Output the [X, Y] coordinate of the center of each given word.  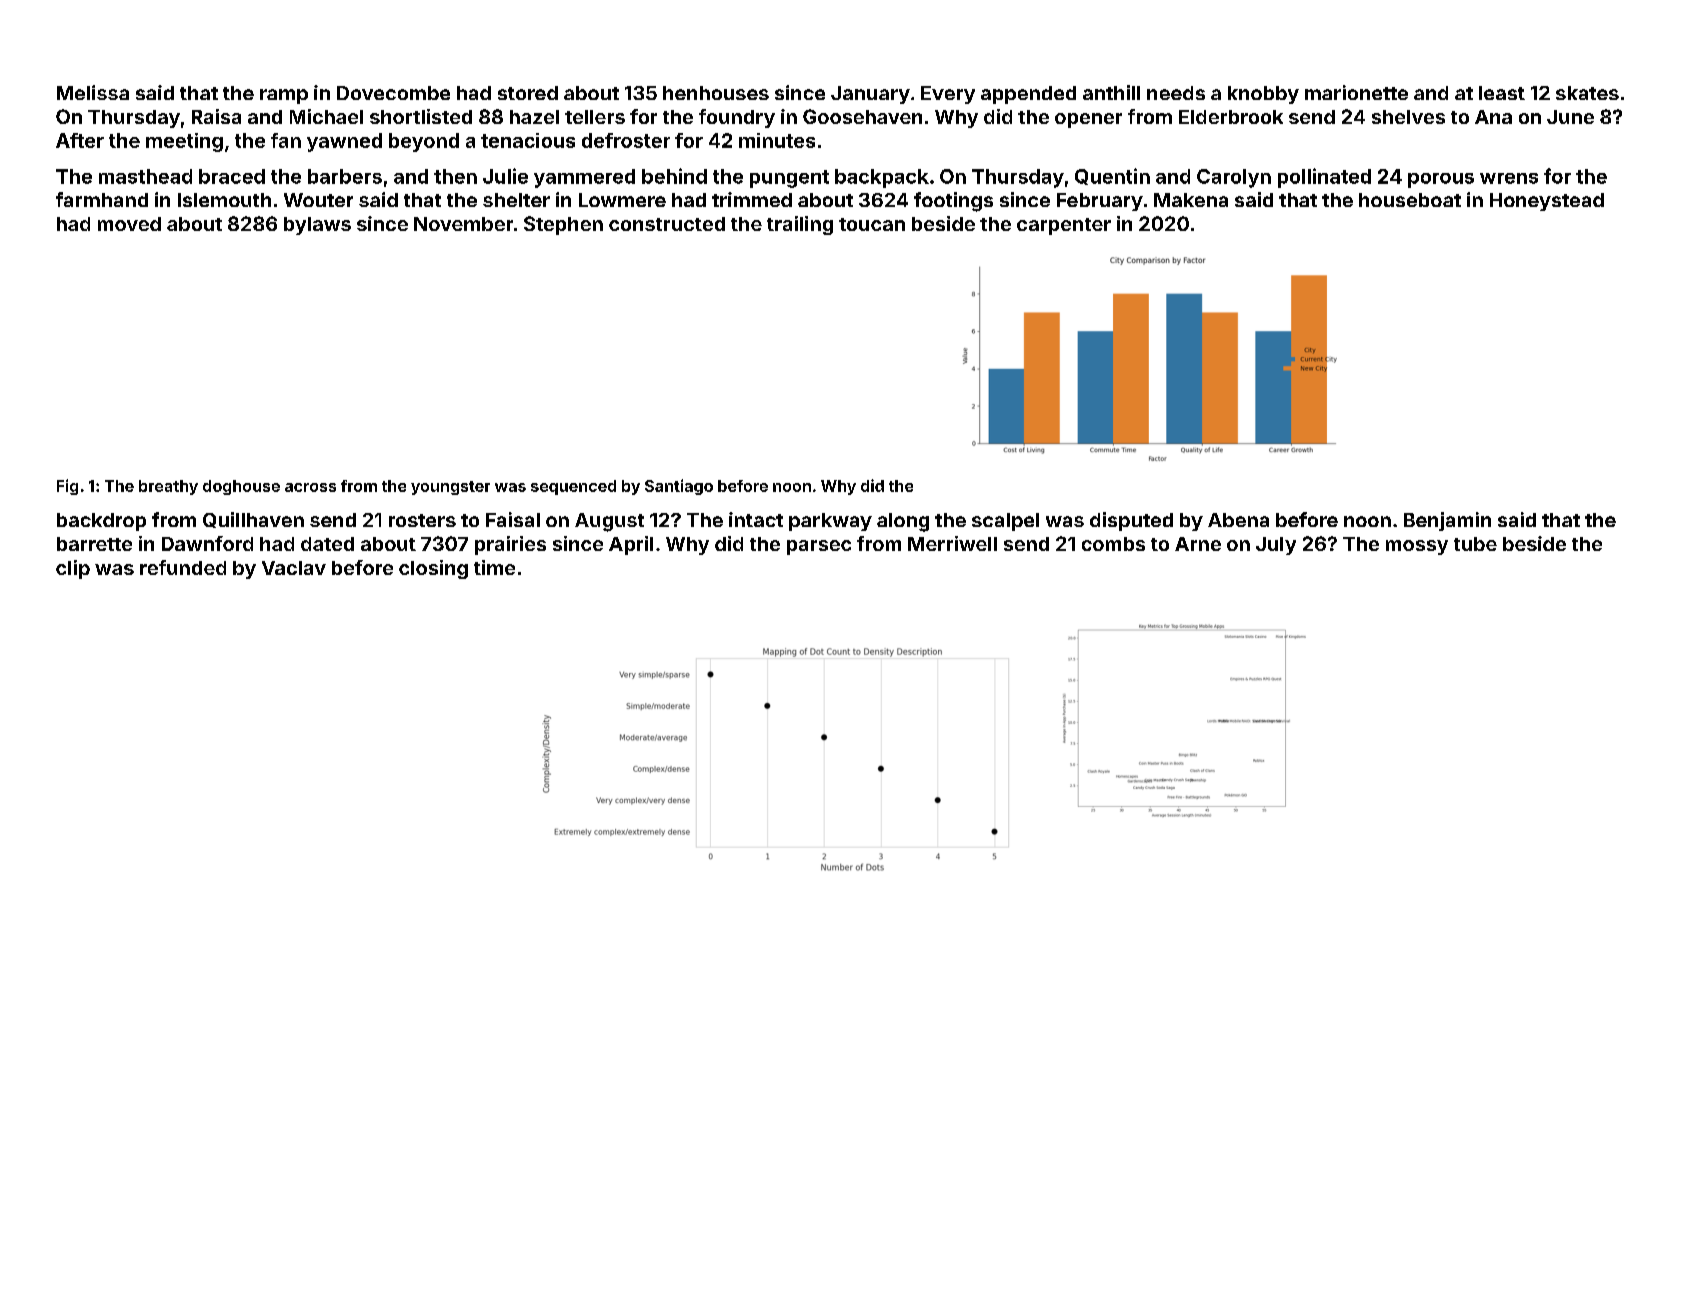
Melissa [93, 92]
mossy [1417, 547]
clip [73, 569]
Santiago [679, 487]
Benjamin [1447, 521]
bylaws [317, 226]
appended [1028, 95]
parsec [819, 547]
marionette [1356, 92]
